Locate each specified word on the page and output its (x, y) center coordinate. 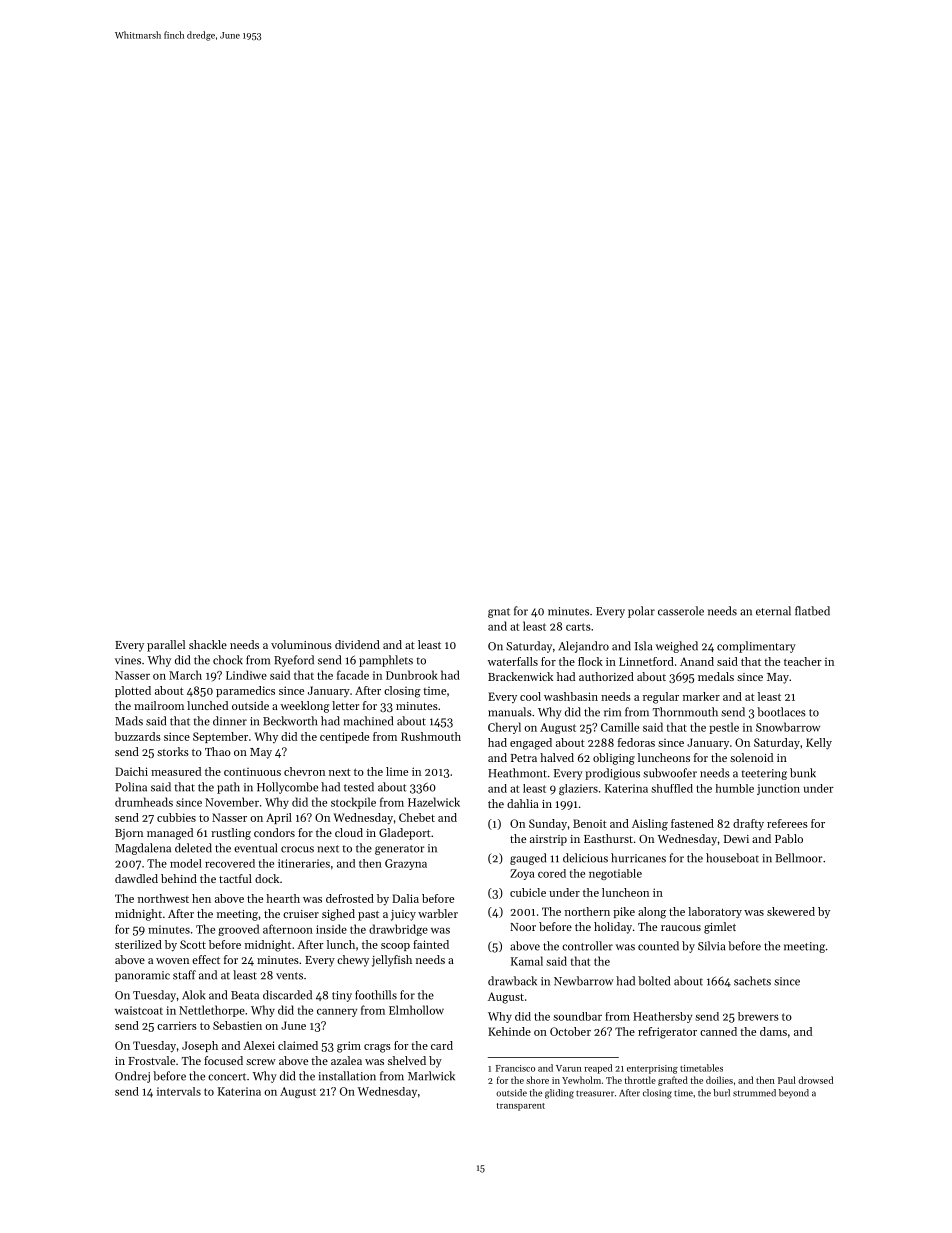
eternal (773, 611)
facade (353, 675)
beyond (794, 1094)
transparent (521, 1107)
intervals (179, 1091)
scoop (395, 947)
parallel (166, 646)
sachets (752, 981)
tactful (235, 878)
